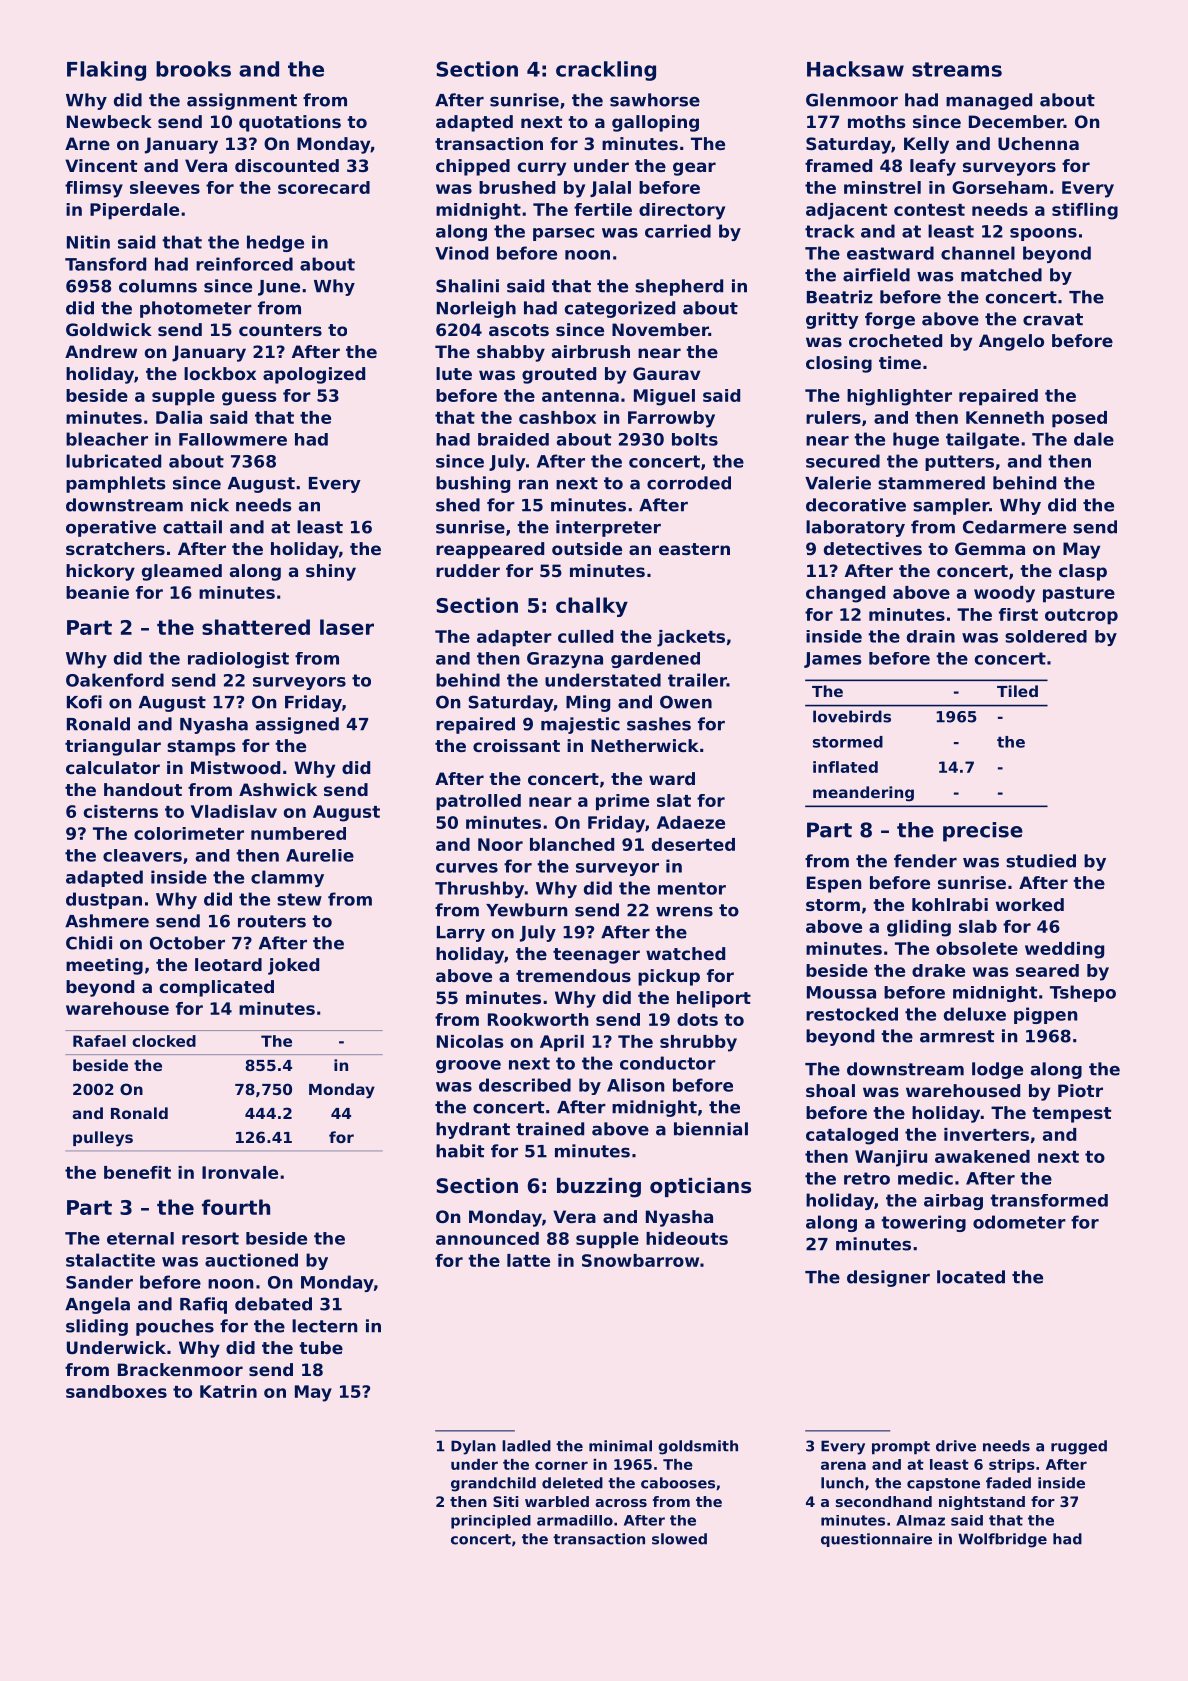 The width and height of the page is (1188, 1681). I want to click on habit, so click(460, 1151).
